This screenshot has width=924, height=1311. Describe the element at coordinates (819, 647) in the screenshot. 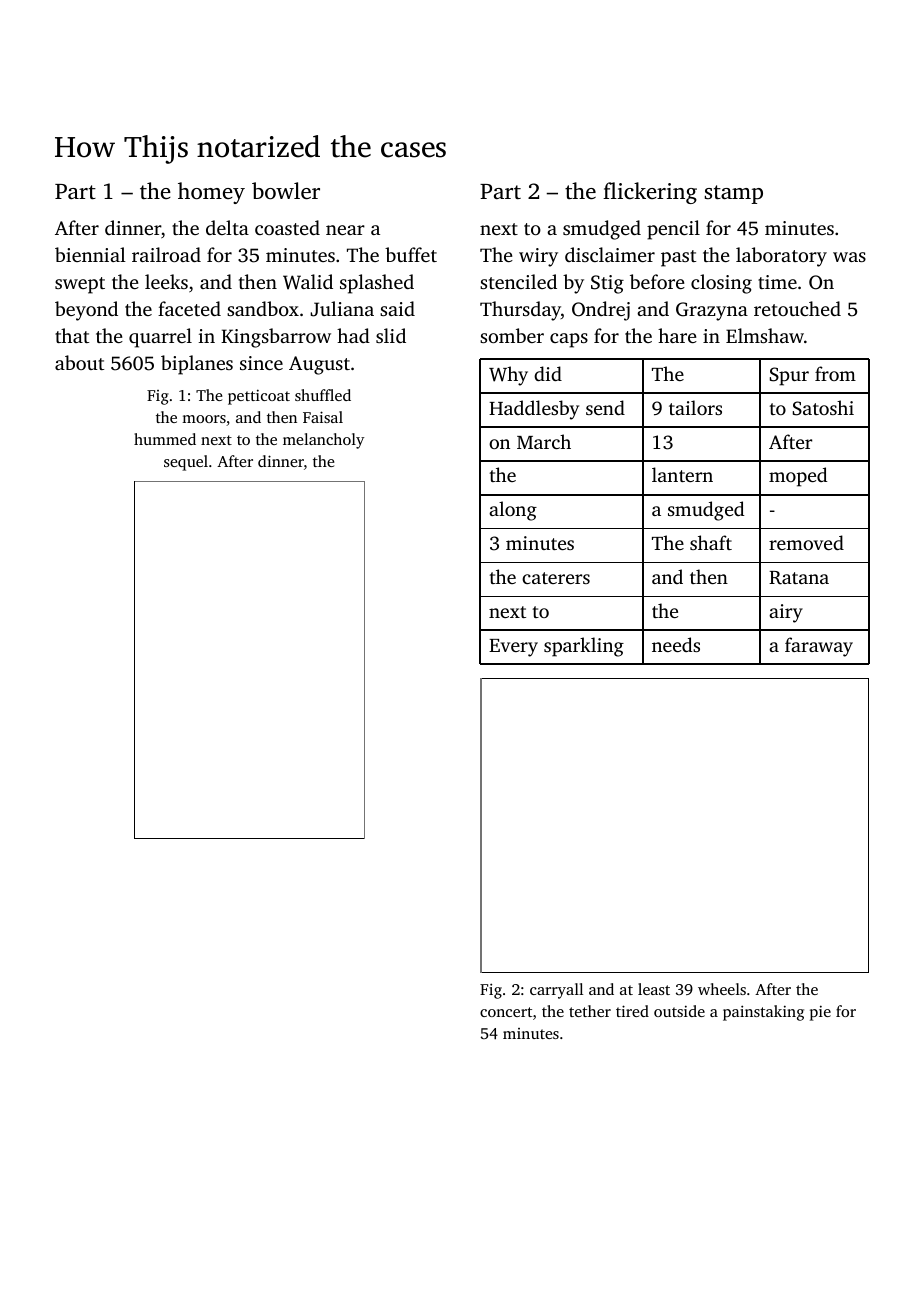

I see `faraway` at that location.
